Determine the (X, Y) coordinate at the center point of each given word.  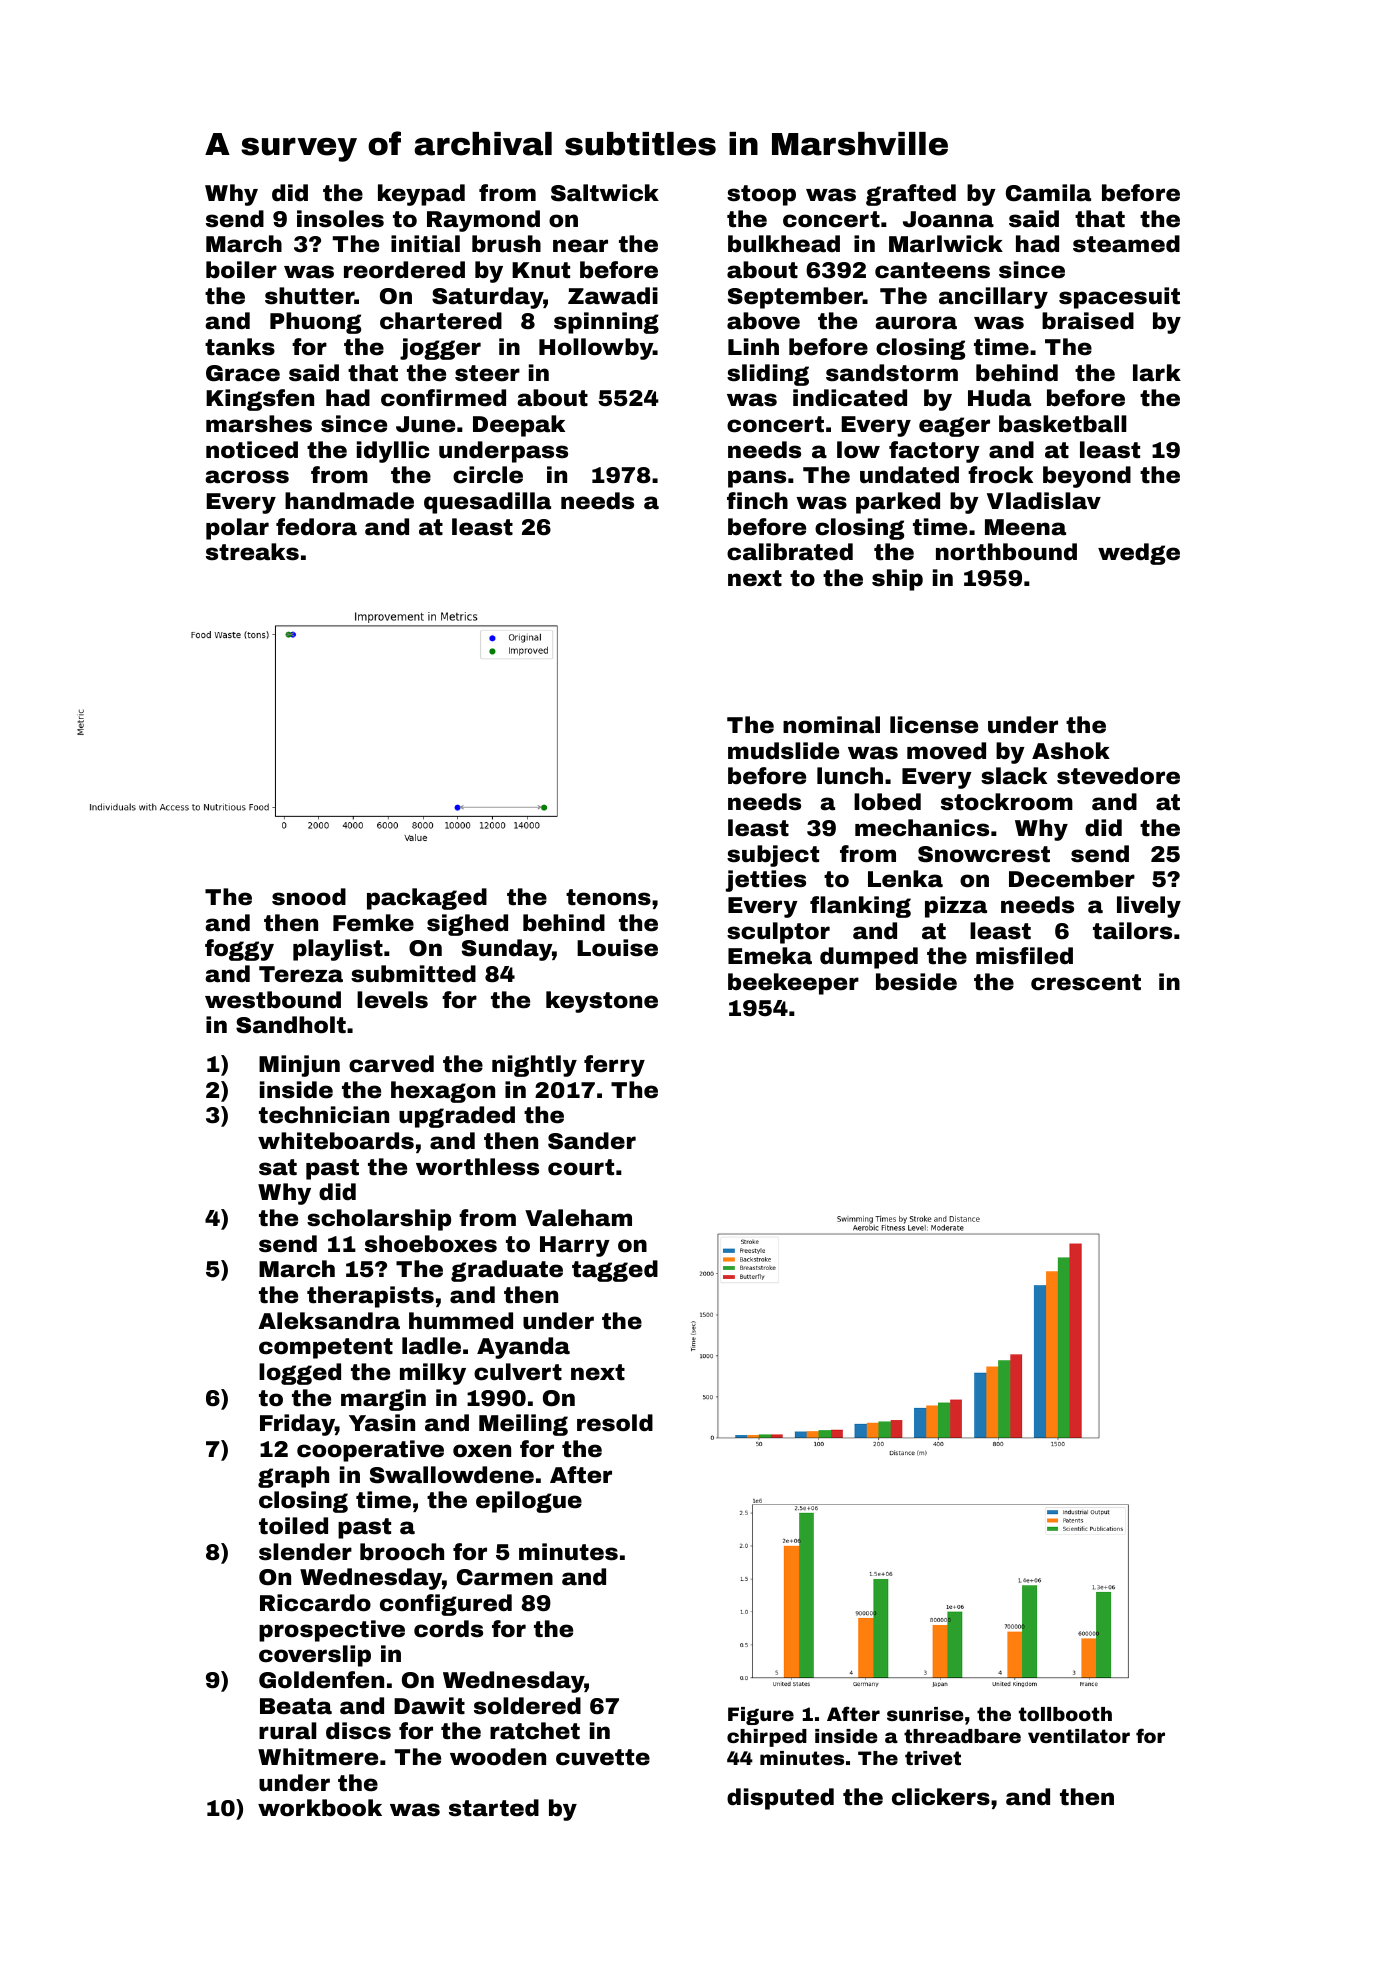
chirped (767, 1738)
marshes (259, 424)
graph (293, 1477)
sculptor (778, 933)
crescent (1086, 982)
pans (757, 479)
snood (309, 897)
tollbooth (1065, 1714)
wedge (1139, 554)
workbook (320, 1808)
